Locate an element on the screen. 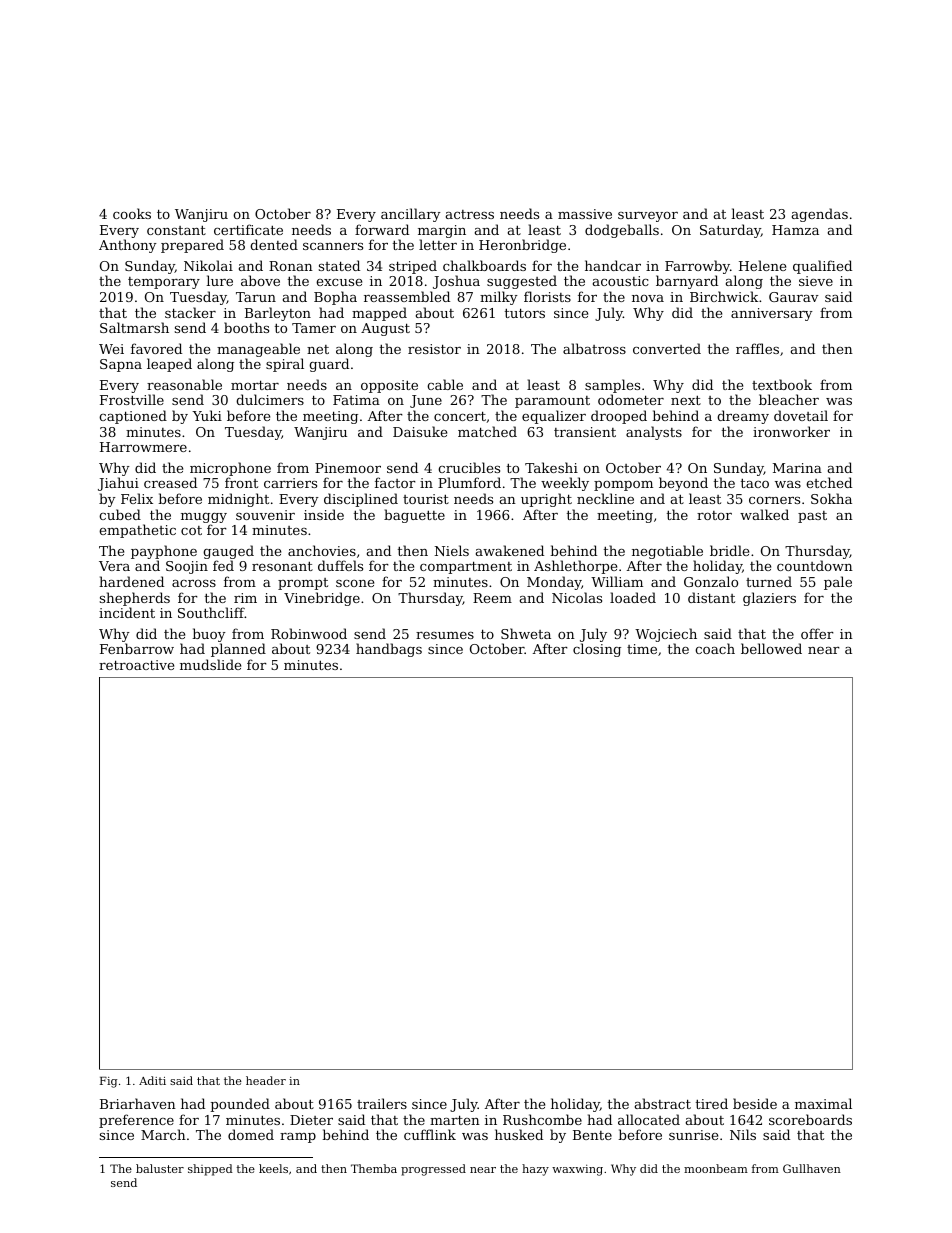 Image resolution: width=952 pixels, height=1233 pixels. tired is located at coordinates (712, 1103).
